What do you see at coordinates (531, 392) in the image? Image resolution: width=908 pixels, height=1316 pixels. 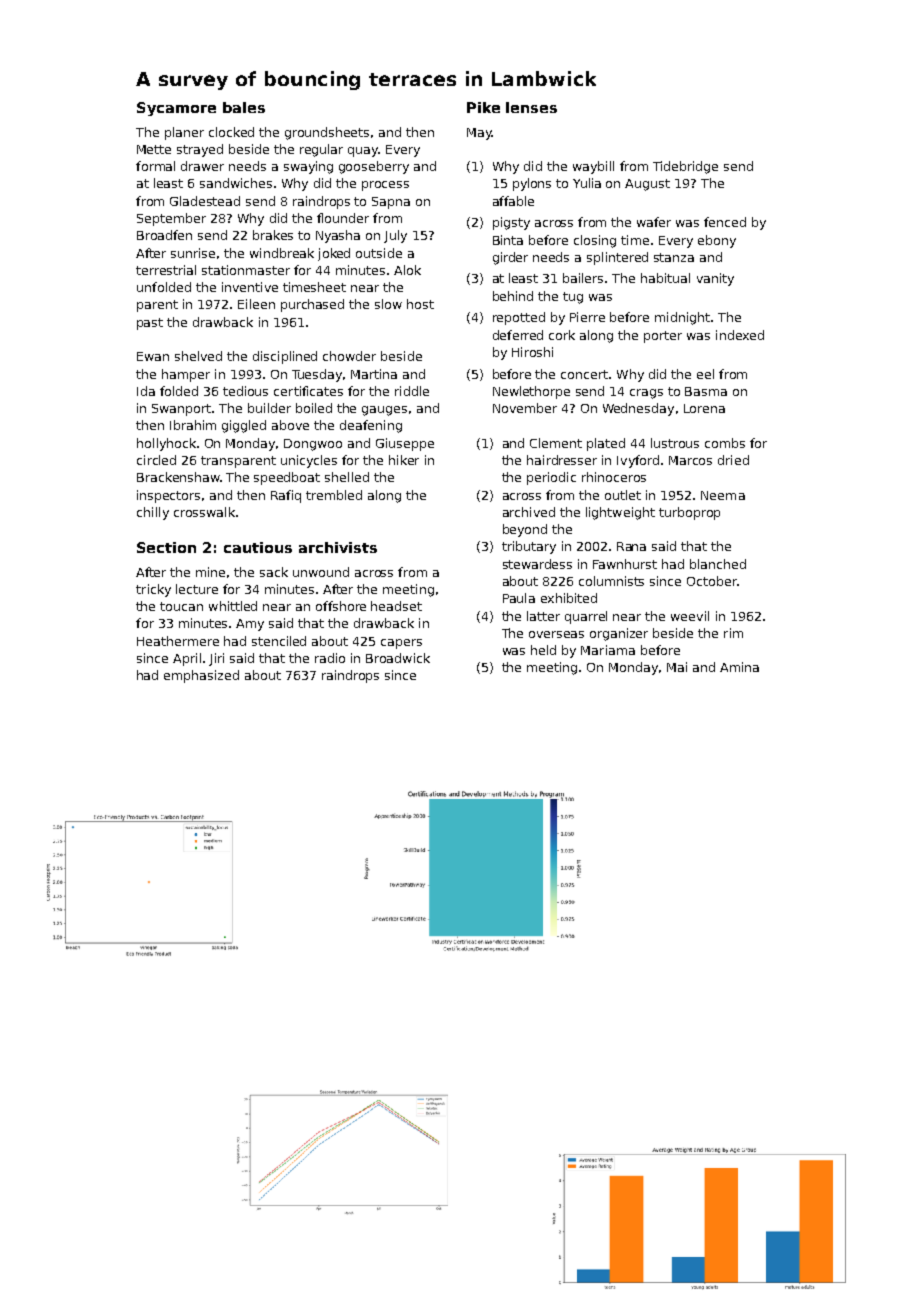 I see `Newlethorpe` at bounding box center [531, 392].
